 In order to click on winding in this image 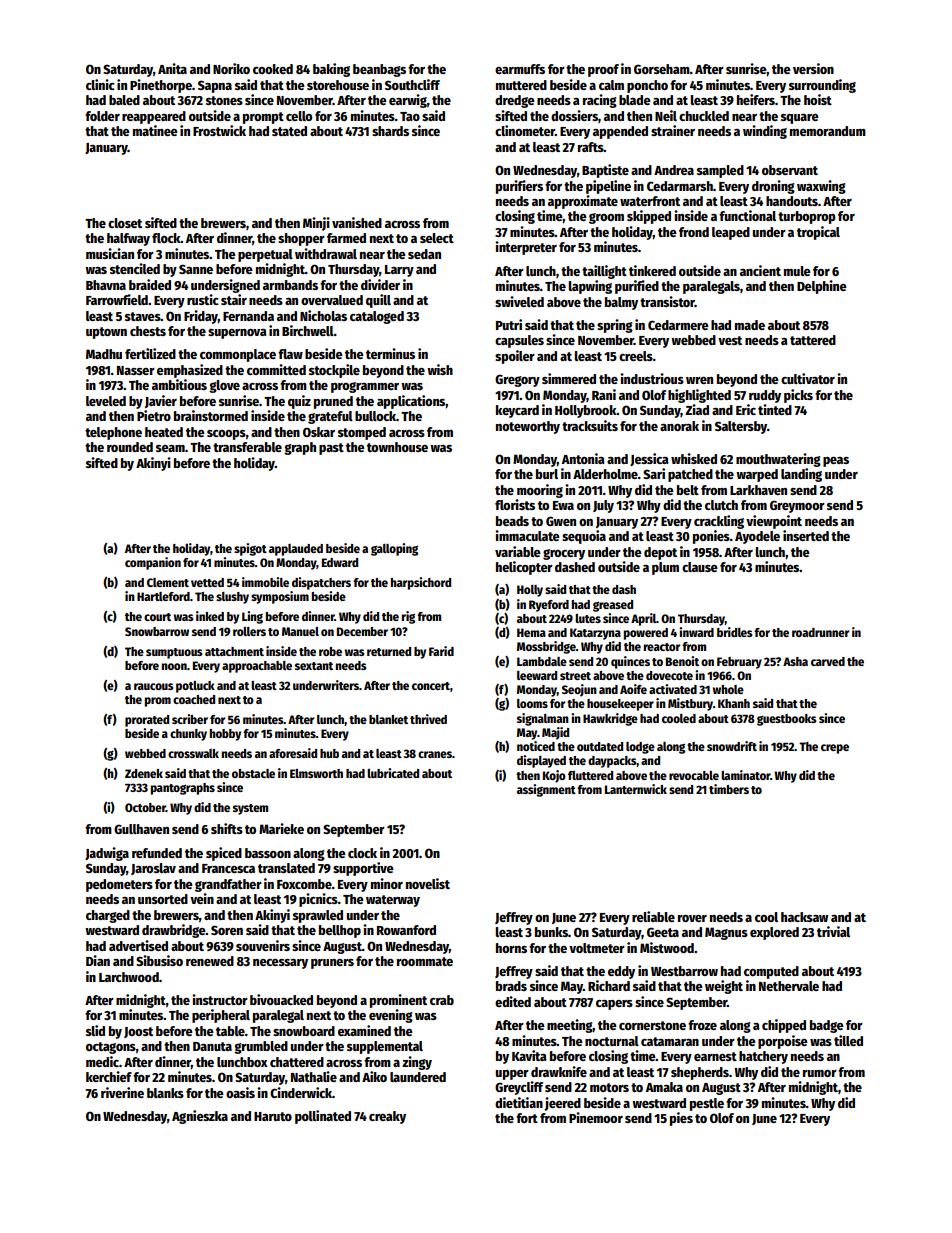, I will do `click(765, 132)`.
